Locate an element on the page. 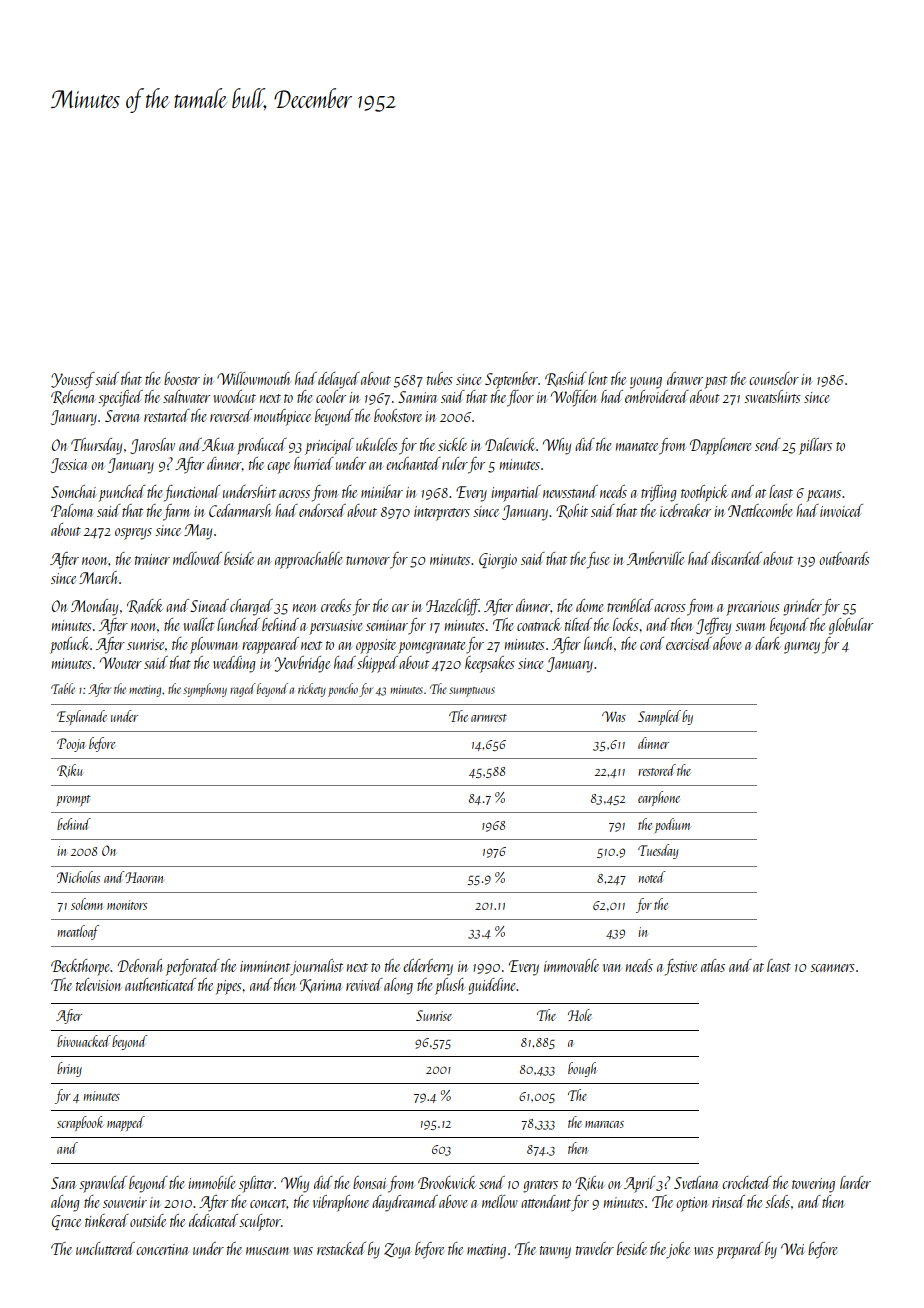 The image size is (924, 1308). April is located at coordinates (639, 1184).
